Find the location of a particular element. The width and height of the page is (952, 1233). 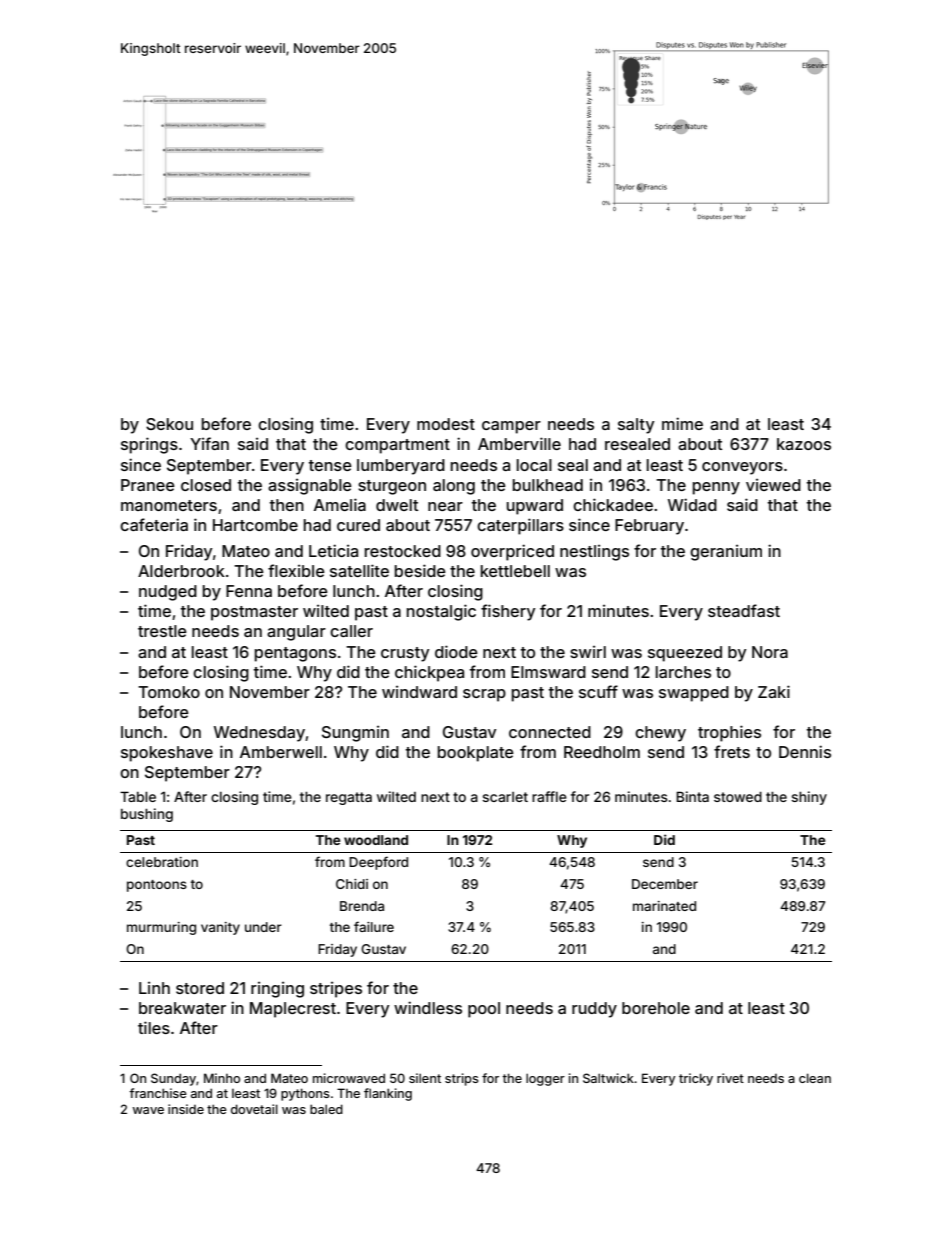

inside is located at coordinates (186, 1109).
